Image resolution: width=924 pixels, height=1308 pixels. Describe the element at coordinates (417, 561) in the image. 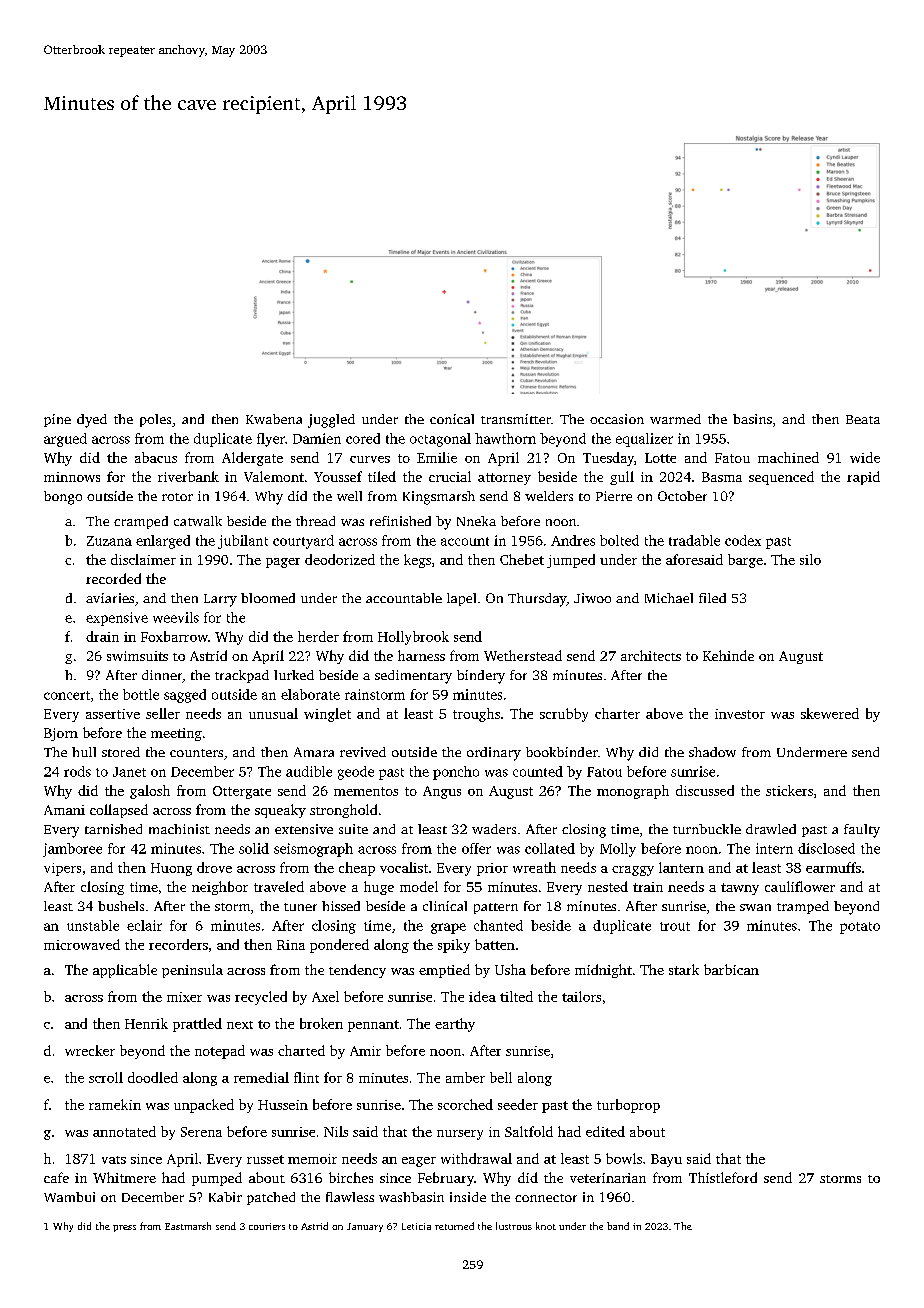

I see `kegs` at that location.
